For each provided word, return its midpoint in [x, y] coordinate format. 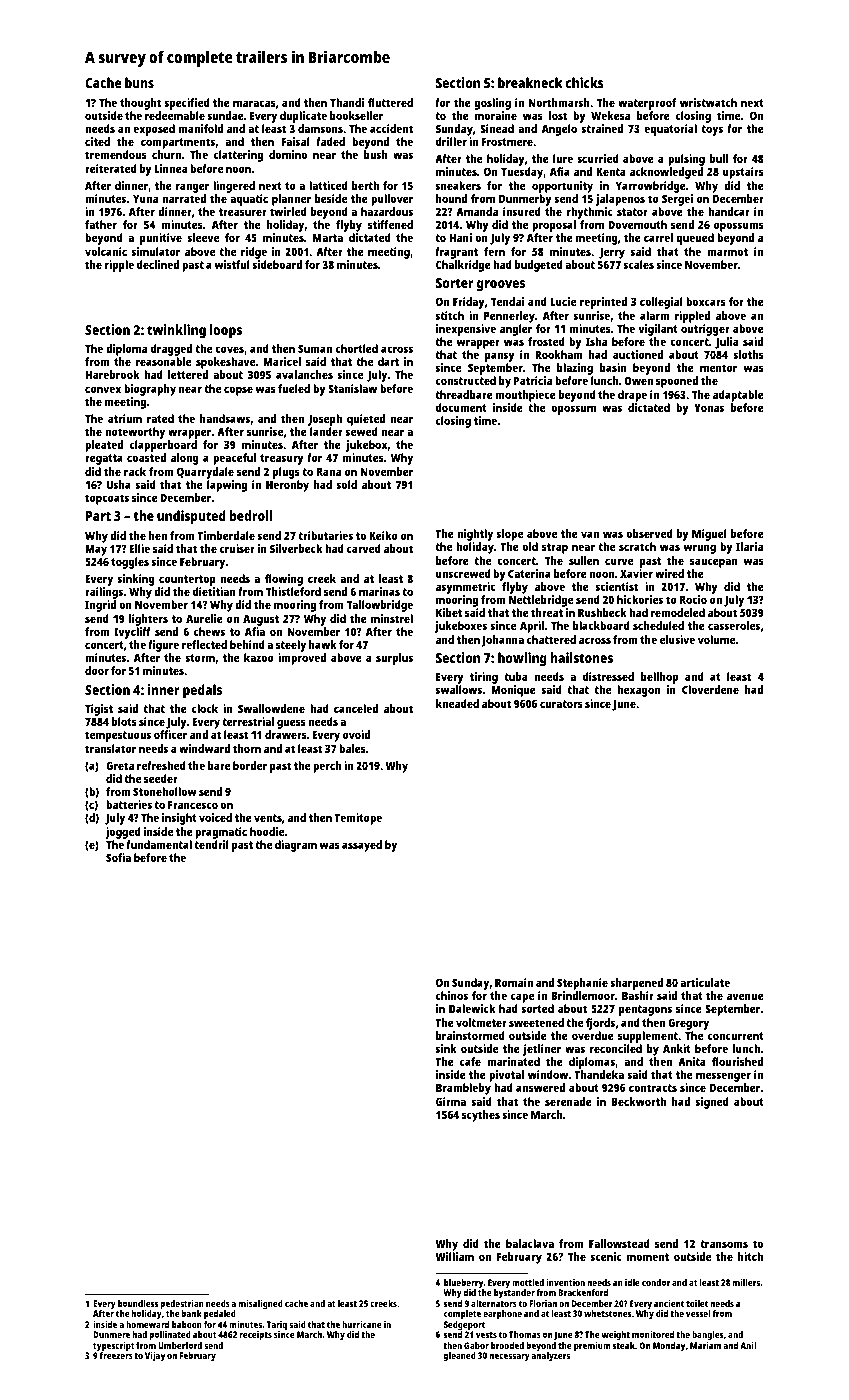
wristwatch [708, 102]
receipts [256, 1335]
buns [139, 82]
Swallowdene [271, 708]
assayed [362, 846]
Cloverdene [710, 689]
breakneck [530, 82]
